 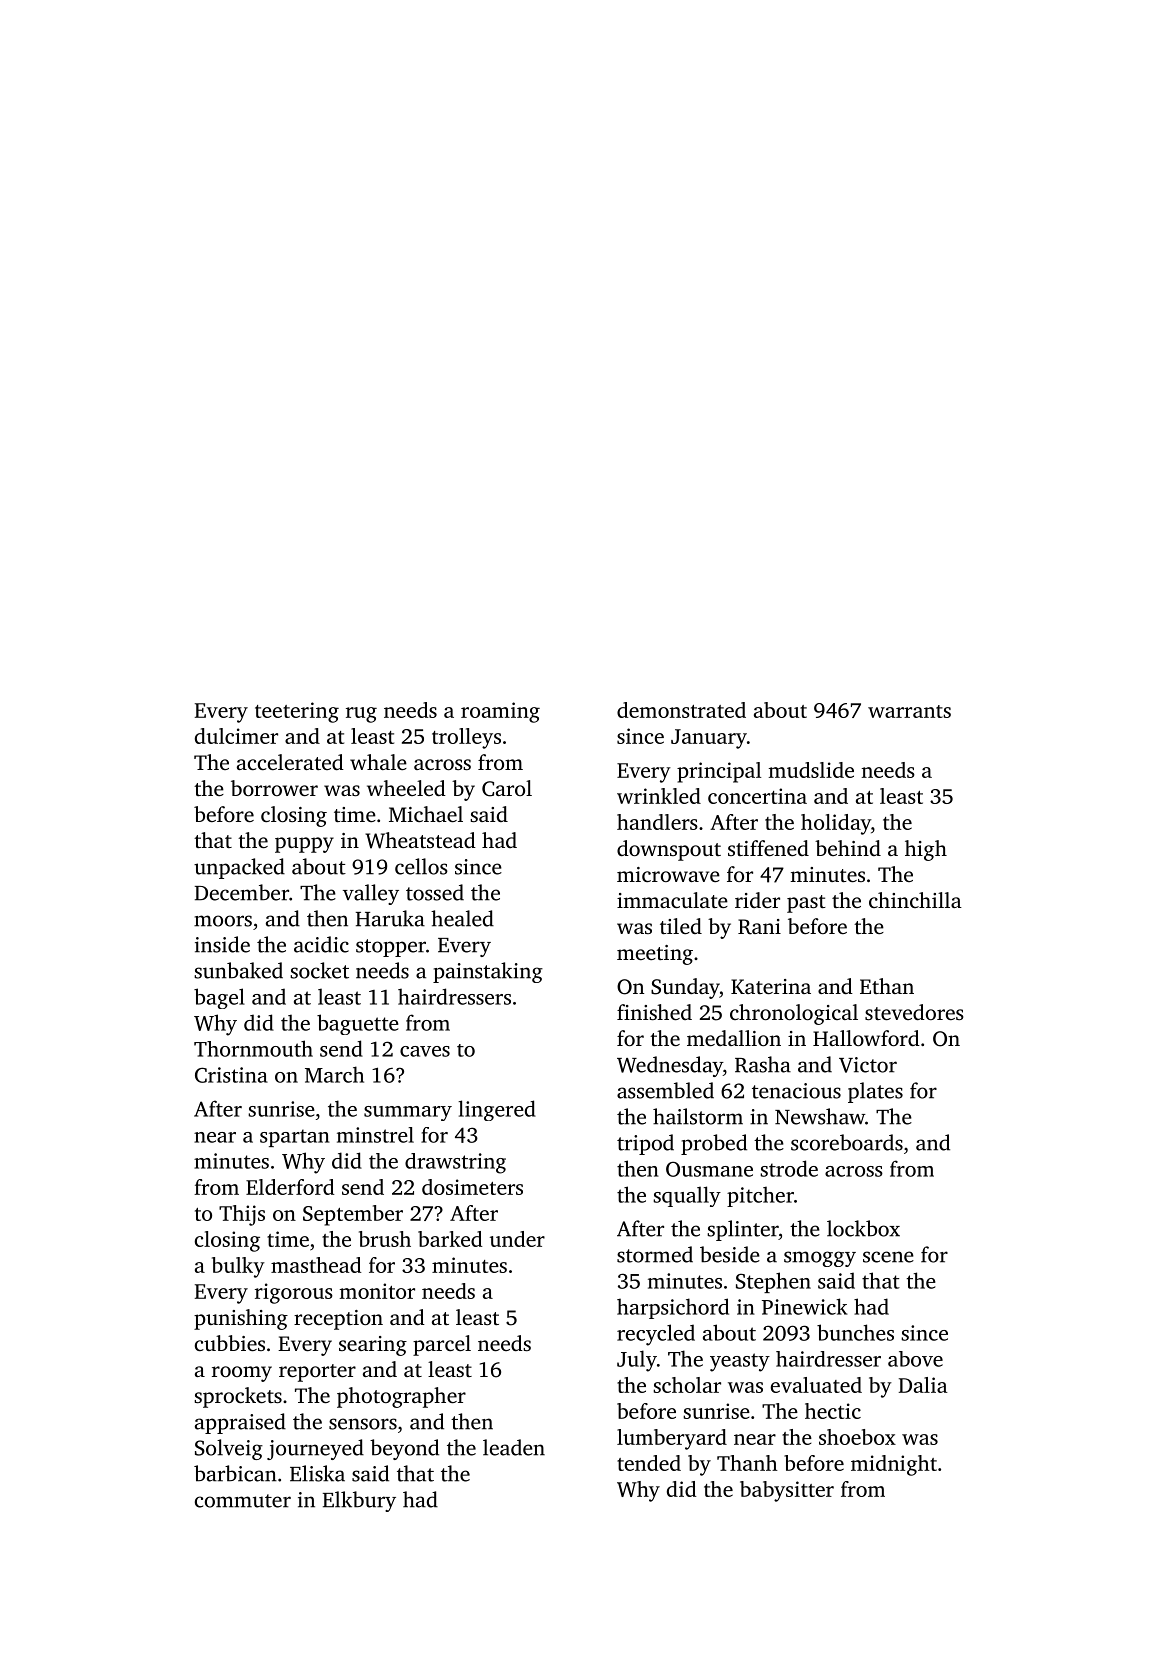 What do you see at coordinates (442, 1345) in the page?
I see `parcel` at bounding box center [442, 1345].
